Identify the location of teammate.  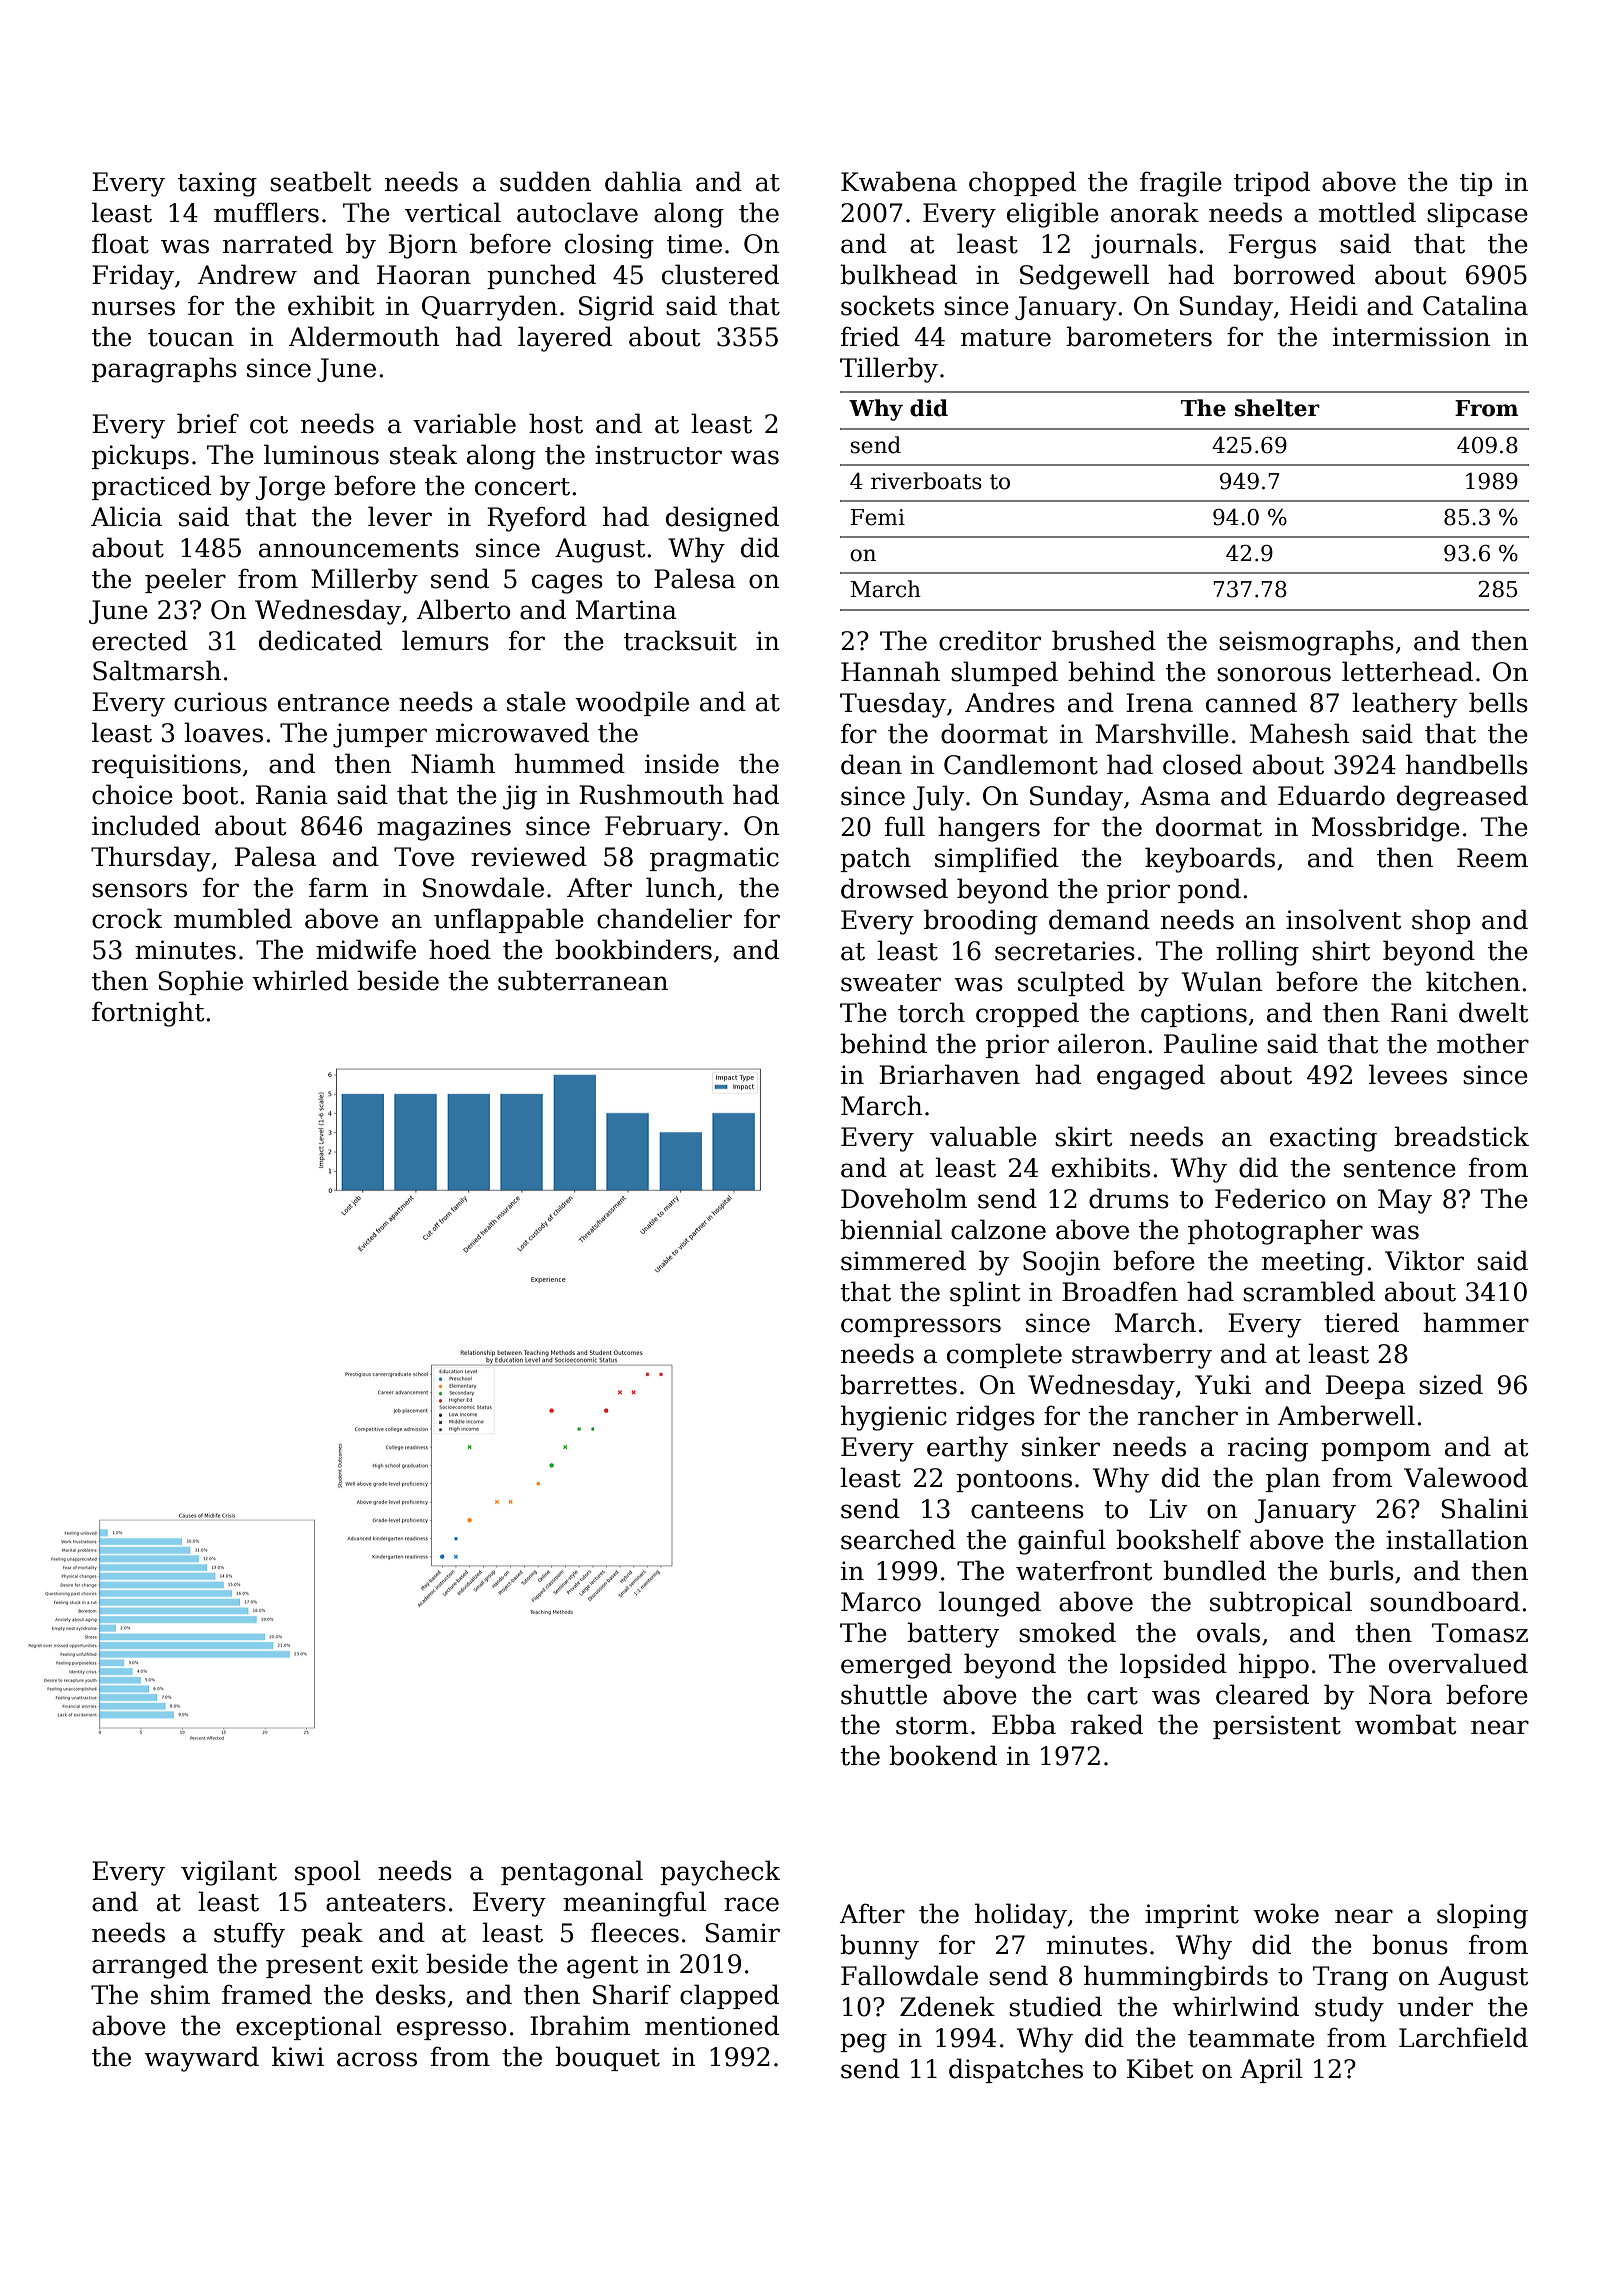
(1251, 2039).
